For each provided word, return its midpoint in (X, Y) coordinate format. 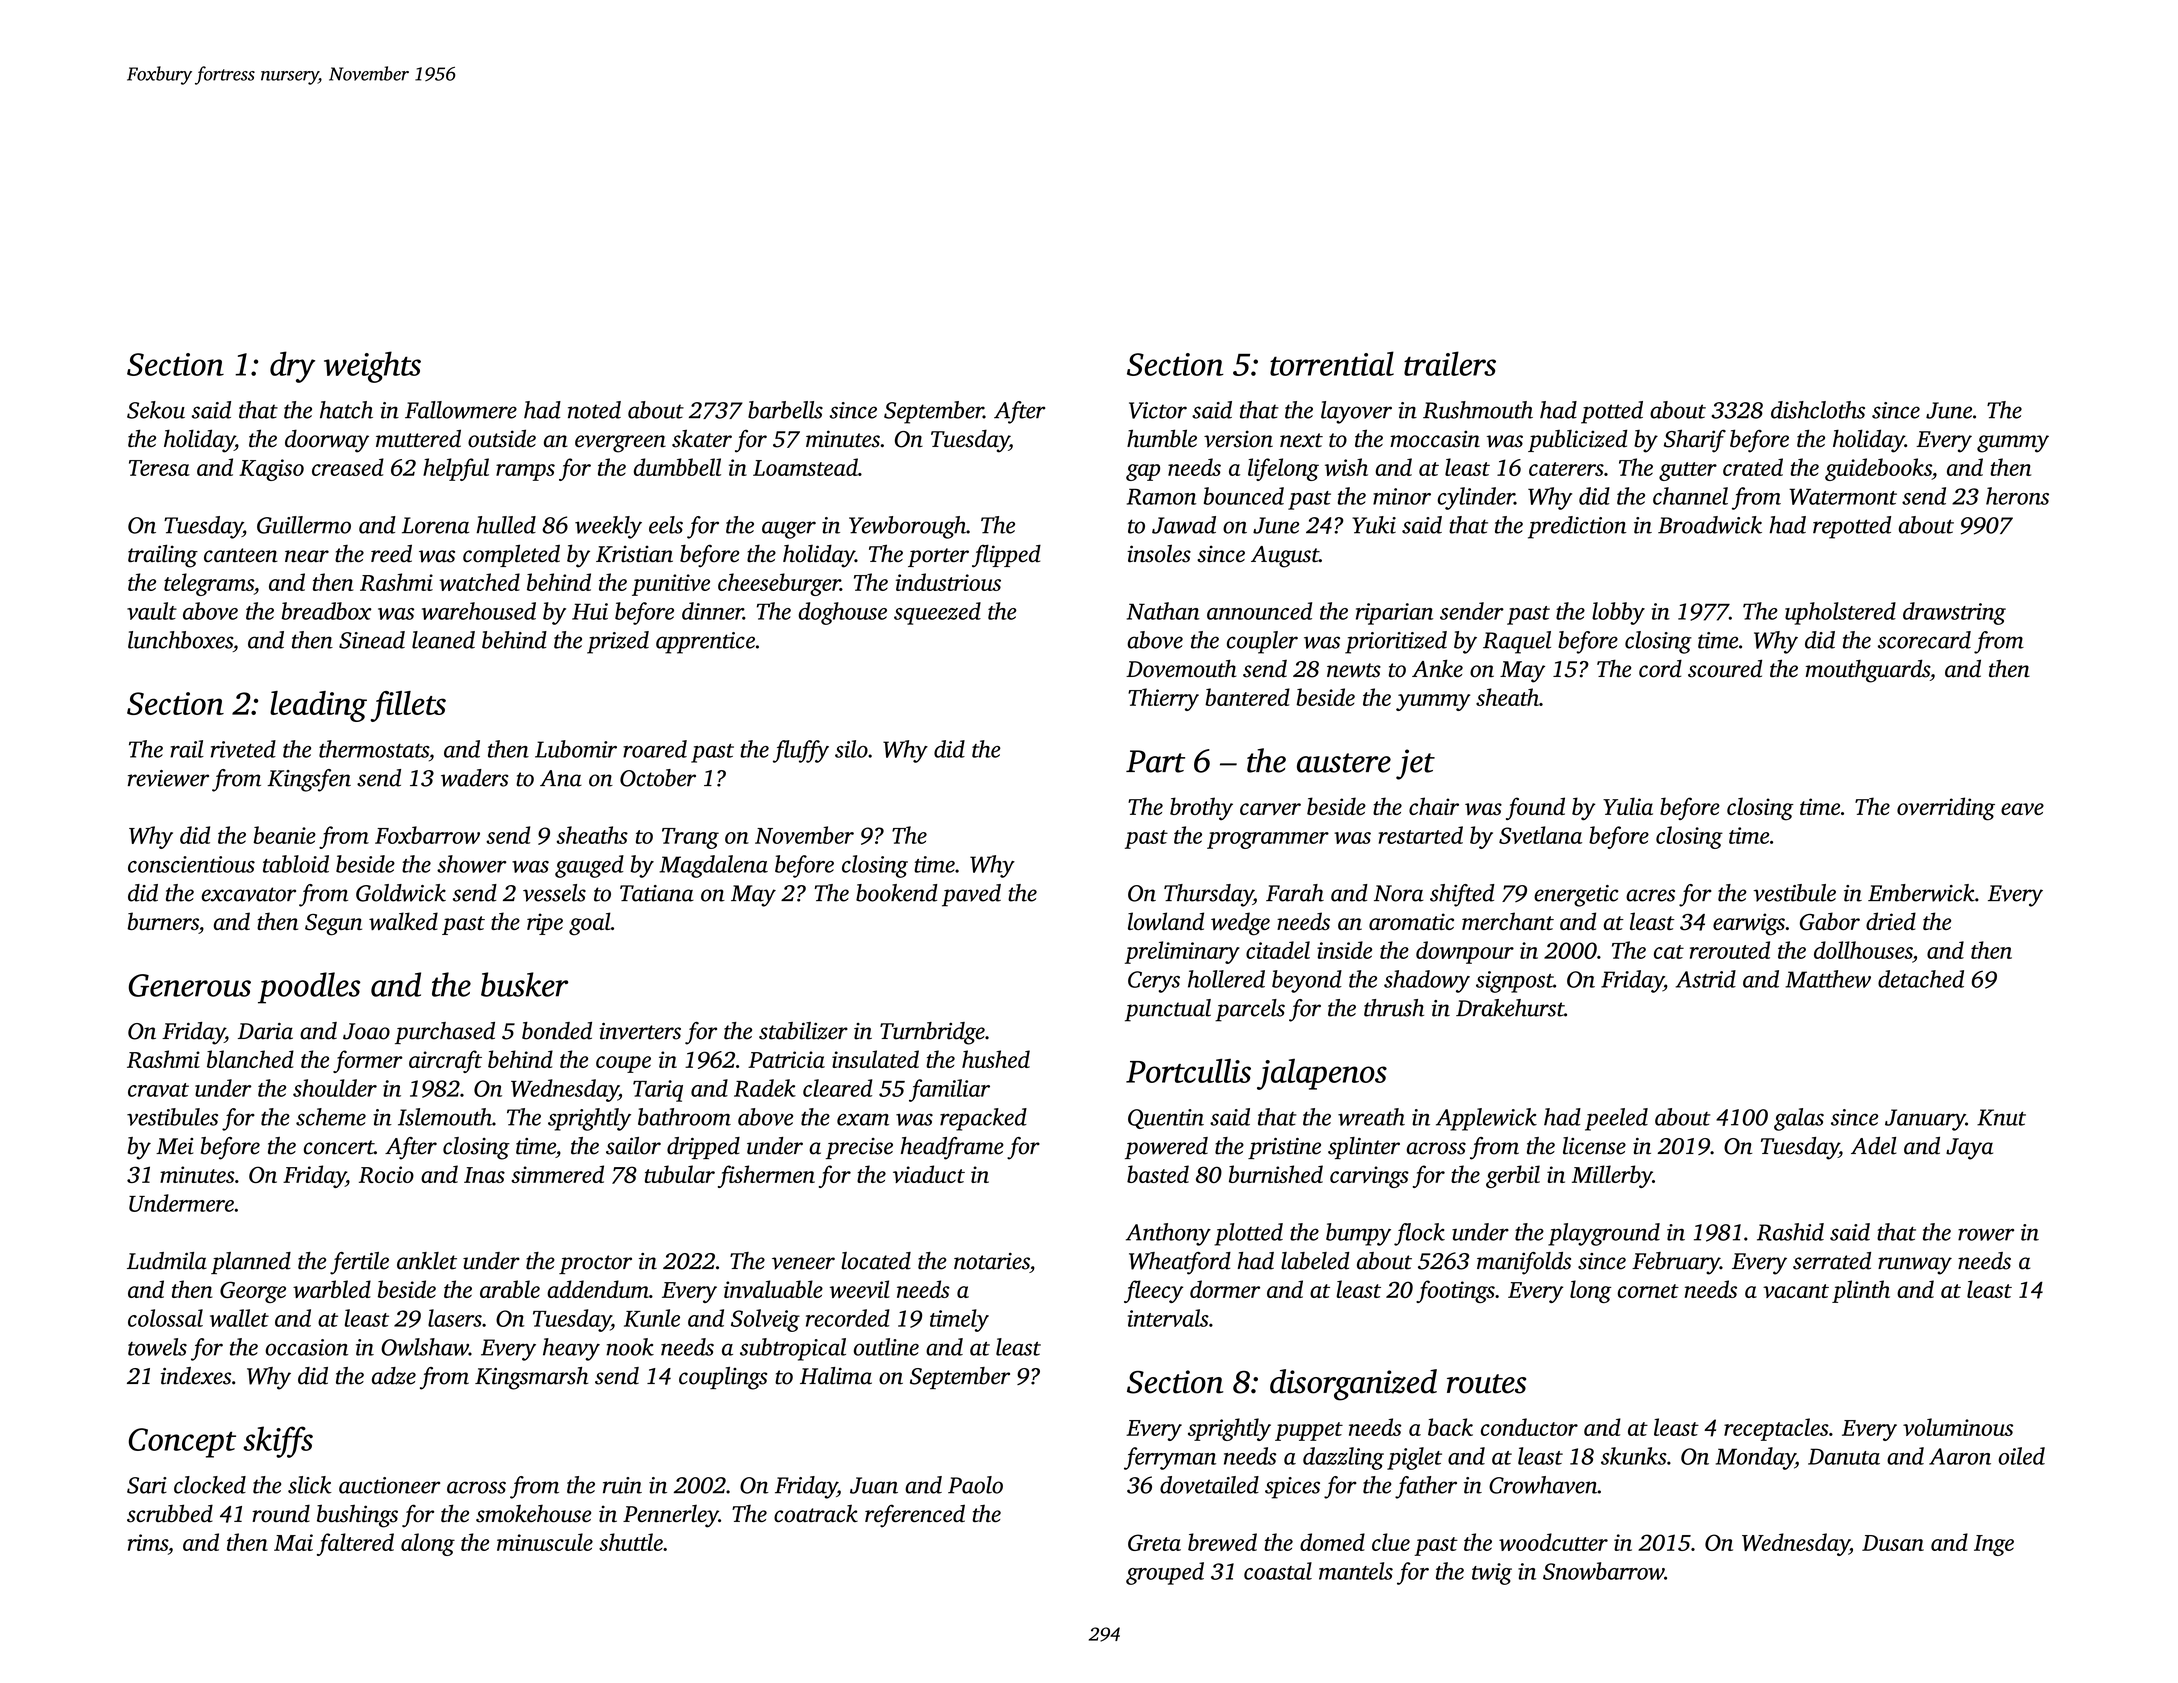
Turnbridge (932, 1033)
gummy (2013, 444)
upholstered (1840, 613)
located (876, 1261)
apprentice (705, 643)
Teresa (159, 468)
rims (148, 1542)
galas (1799, 1119)
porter (938, 557)
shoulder (335, 1088)
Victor (1158, 410)
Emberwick (1921, 893)
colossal (165, 1318)
